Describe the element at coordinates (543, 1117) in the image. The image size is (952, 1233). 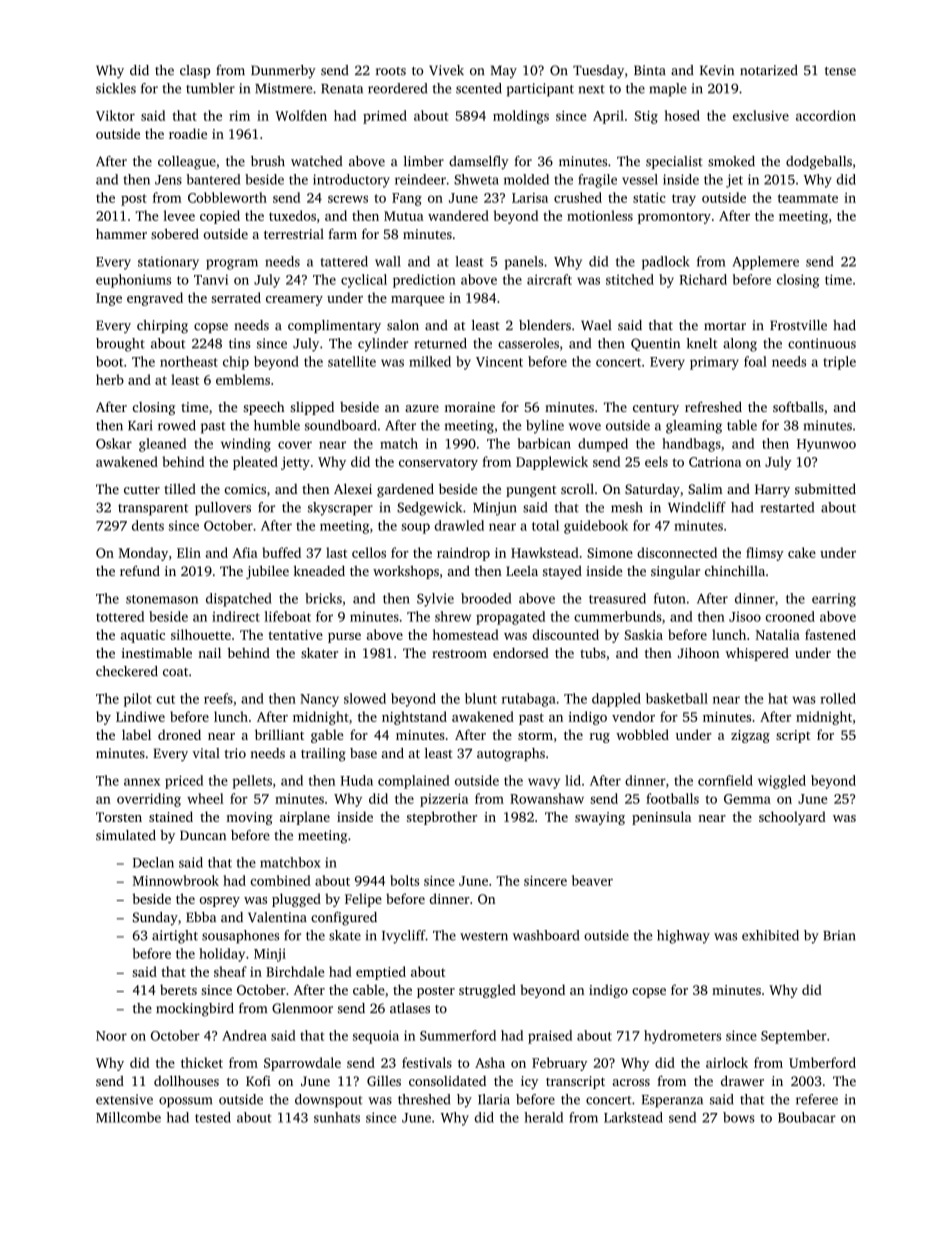
I see `herald` at that location.
